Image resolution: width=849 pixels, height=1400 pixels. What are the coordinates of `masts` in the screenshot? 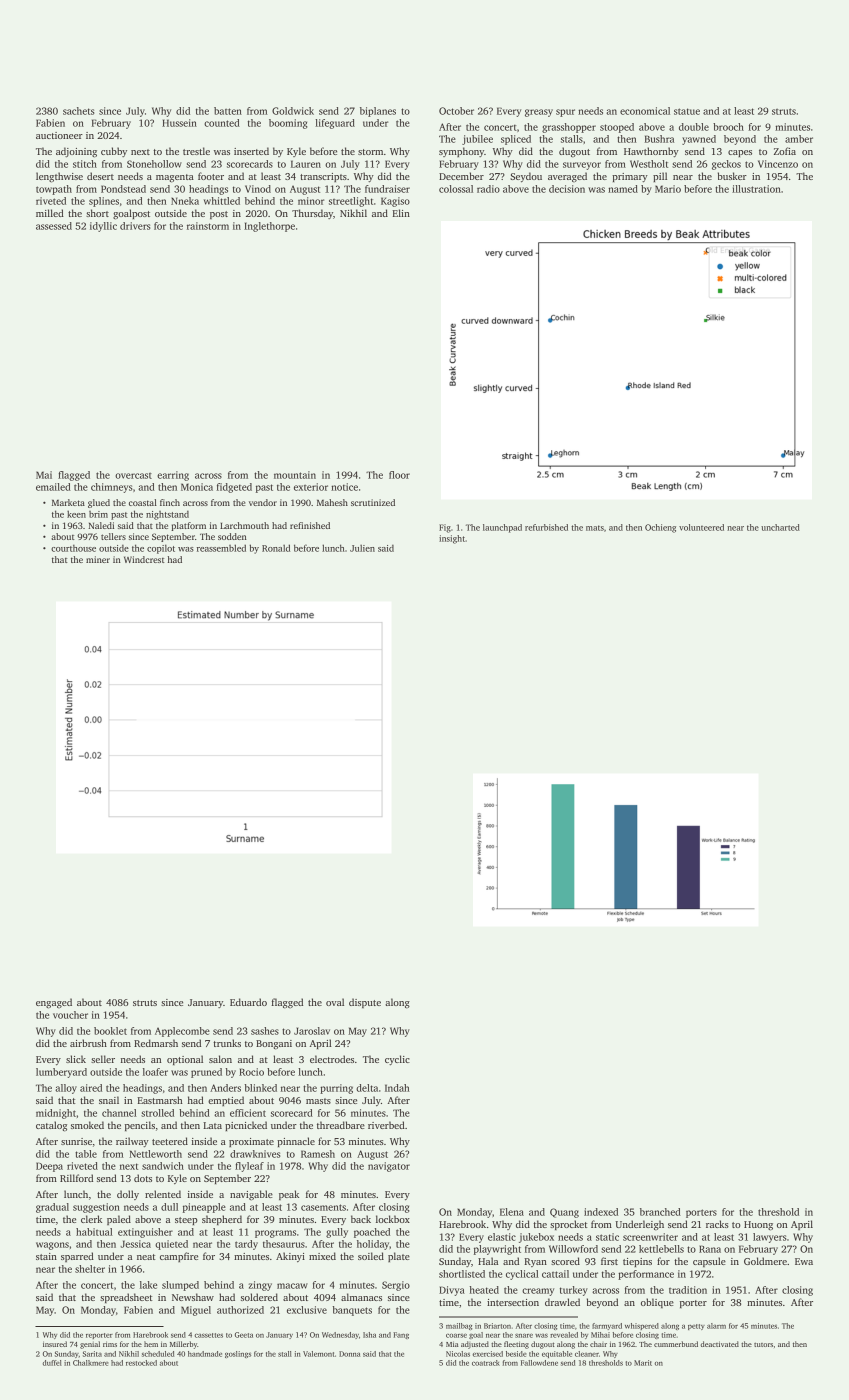 It's located at (318, 1101).
